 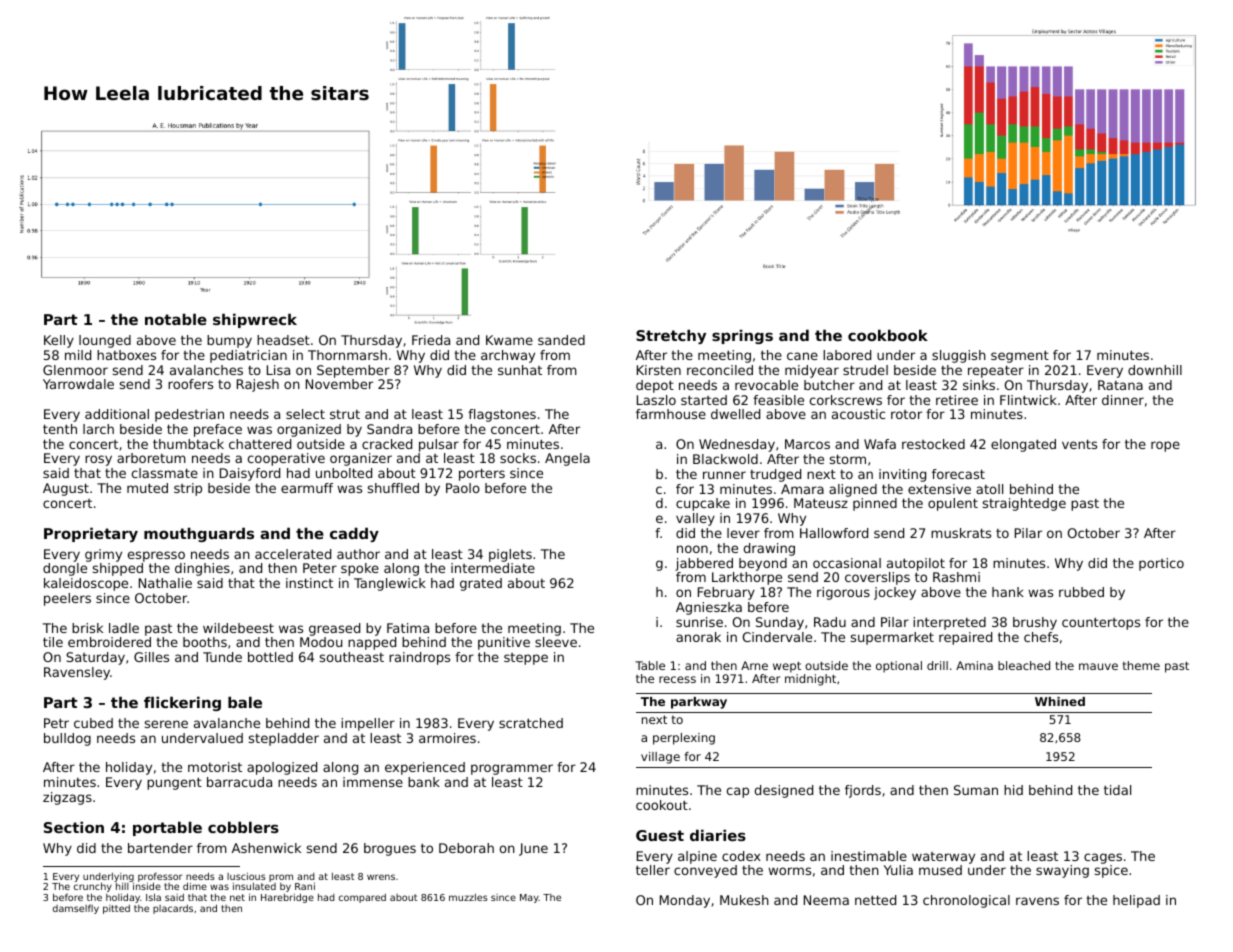 What do you see at coordinates (1161, 564) in the image?
I see `portico` at bounding box center [1161, 564].
